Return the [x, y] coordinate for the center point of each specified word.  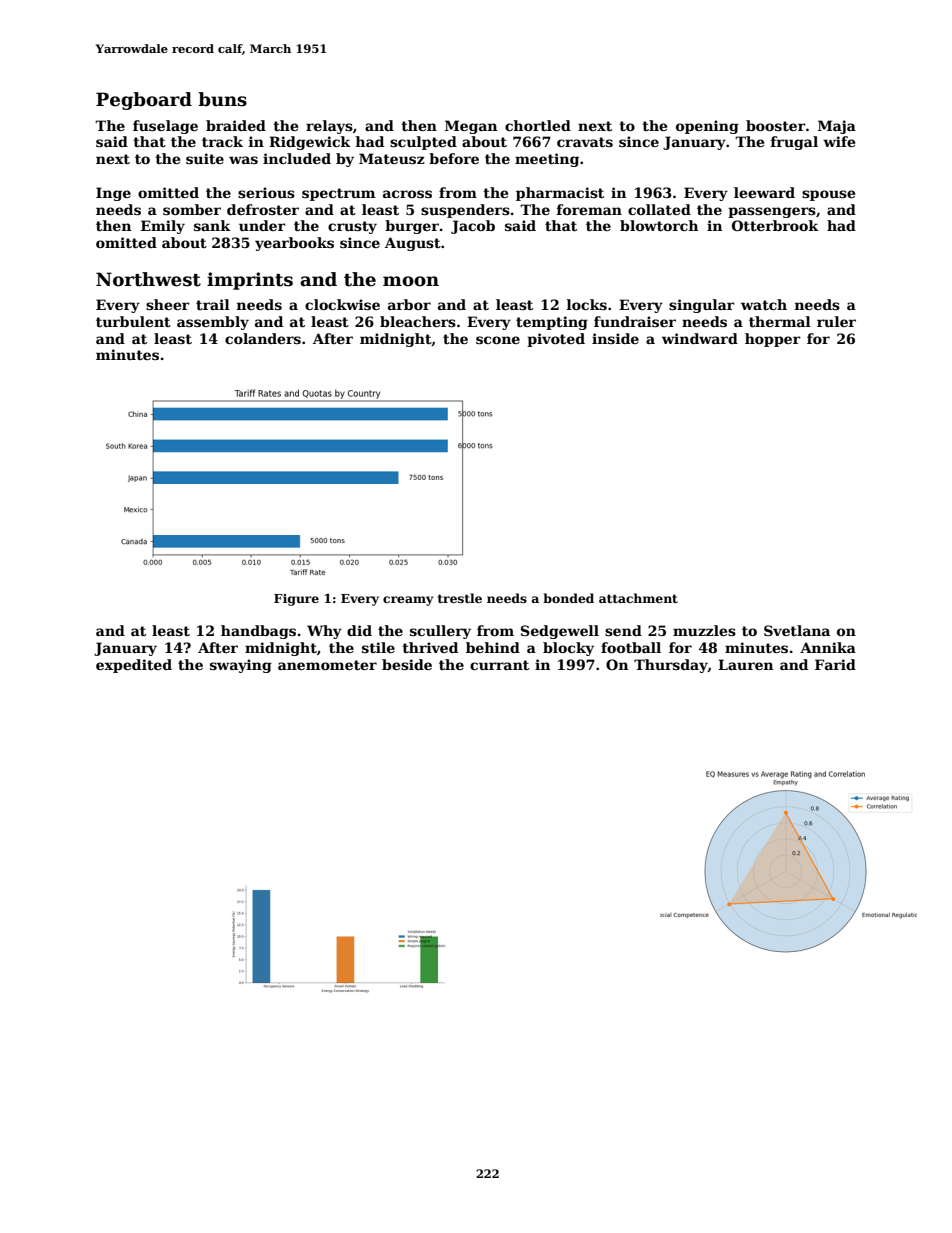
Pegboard [144, 101]
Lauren [745, 664]
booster [776, 125]
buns [222, 99]
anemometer [327, 665]
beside [407, 664]
